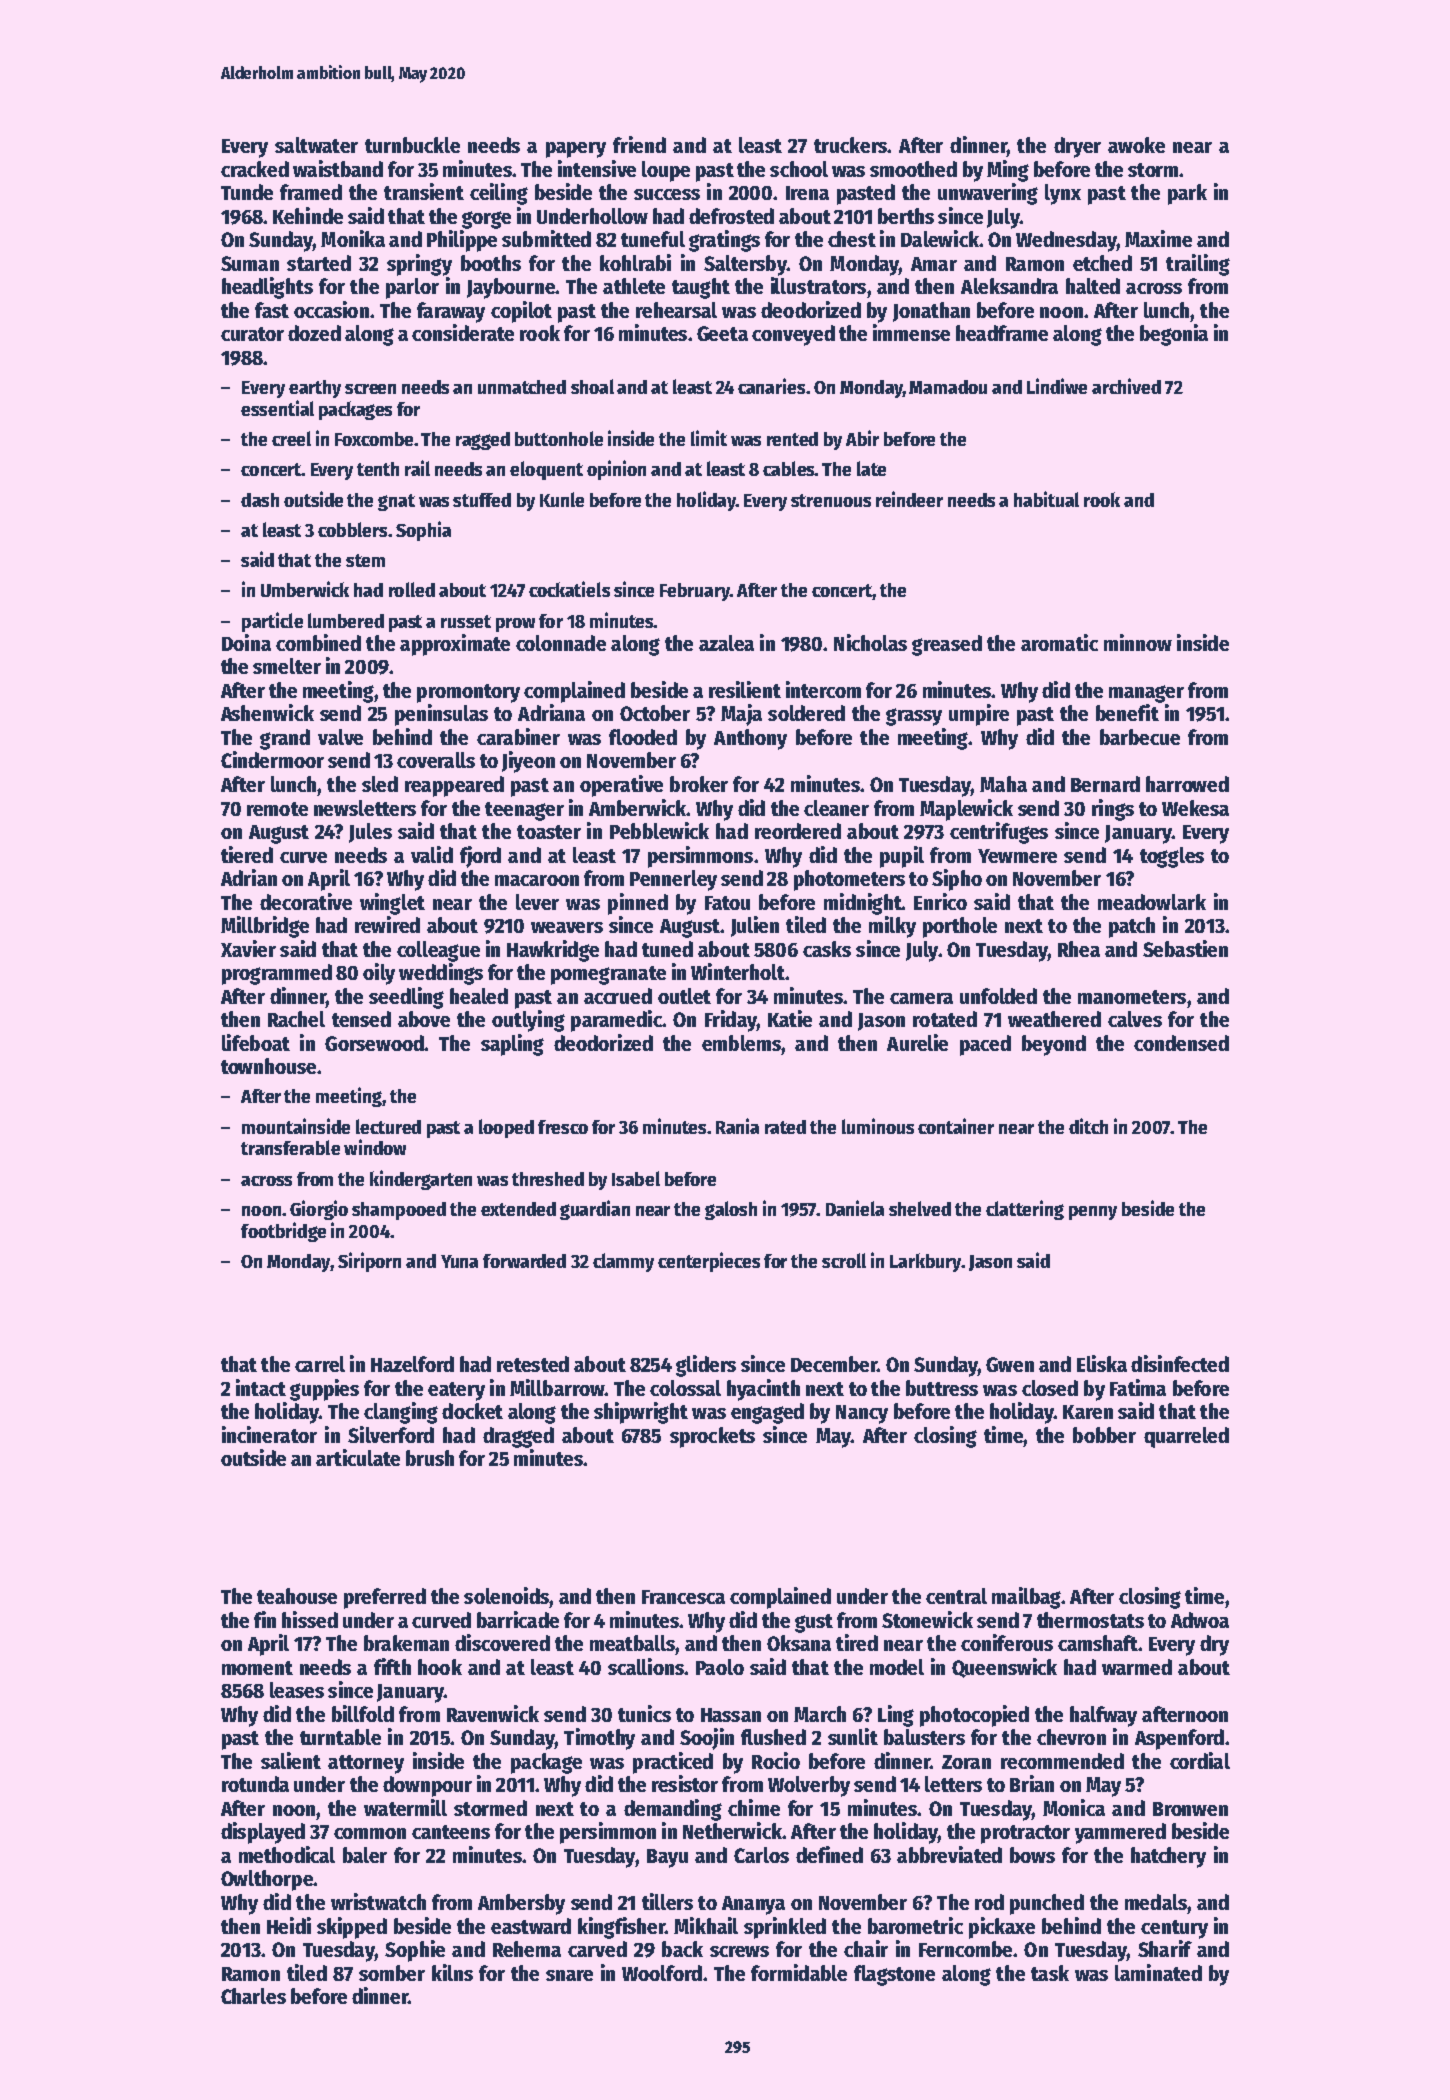 The image size is (1450, 2100). Describe the element at coordinates (375, 1147) in the document. I see `window` at that location.
